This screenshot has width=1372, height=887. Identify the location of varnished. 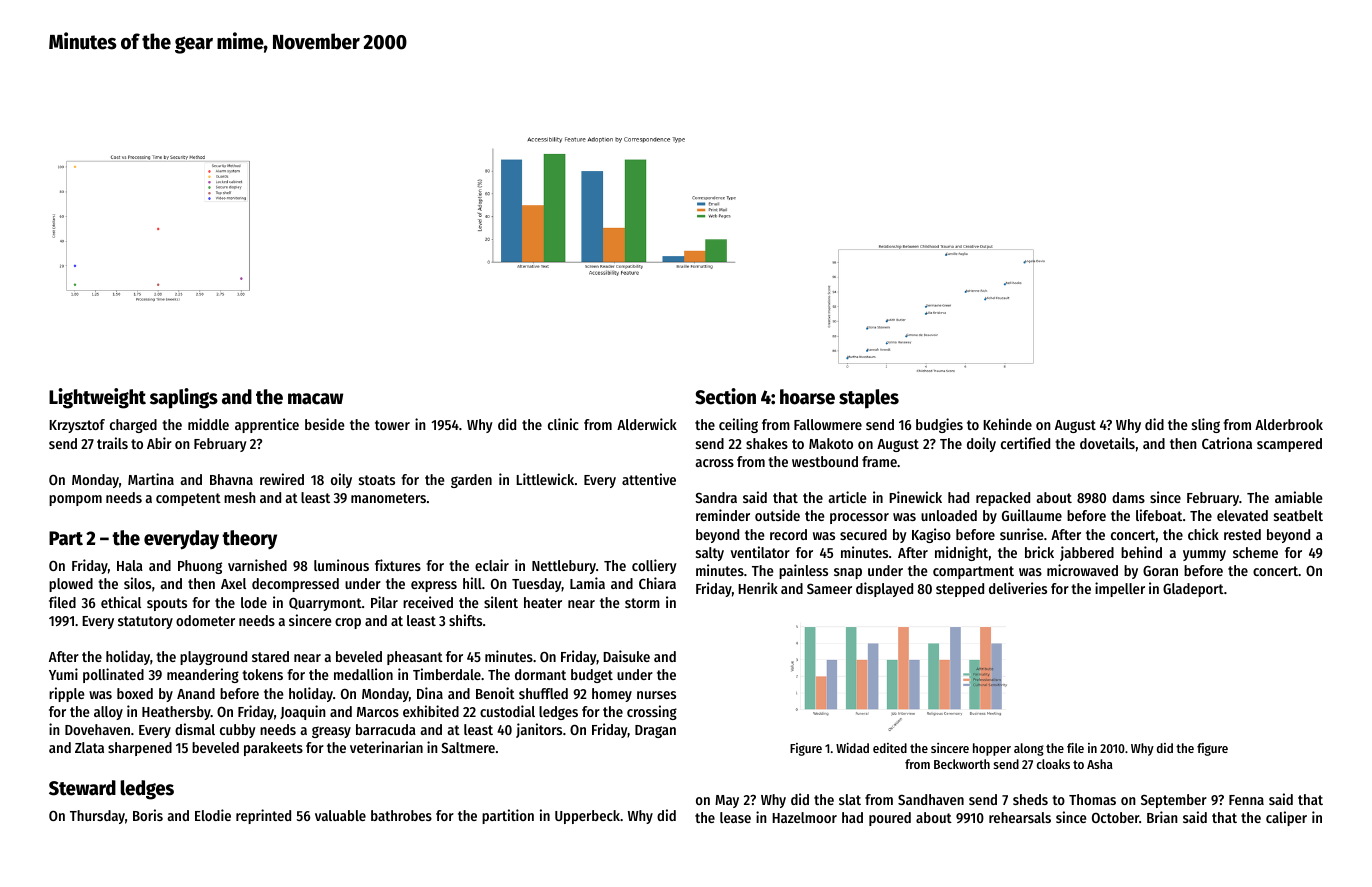
(257, 565).
